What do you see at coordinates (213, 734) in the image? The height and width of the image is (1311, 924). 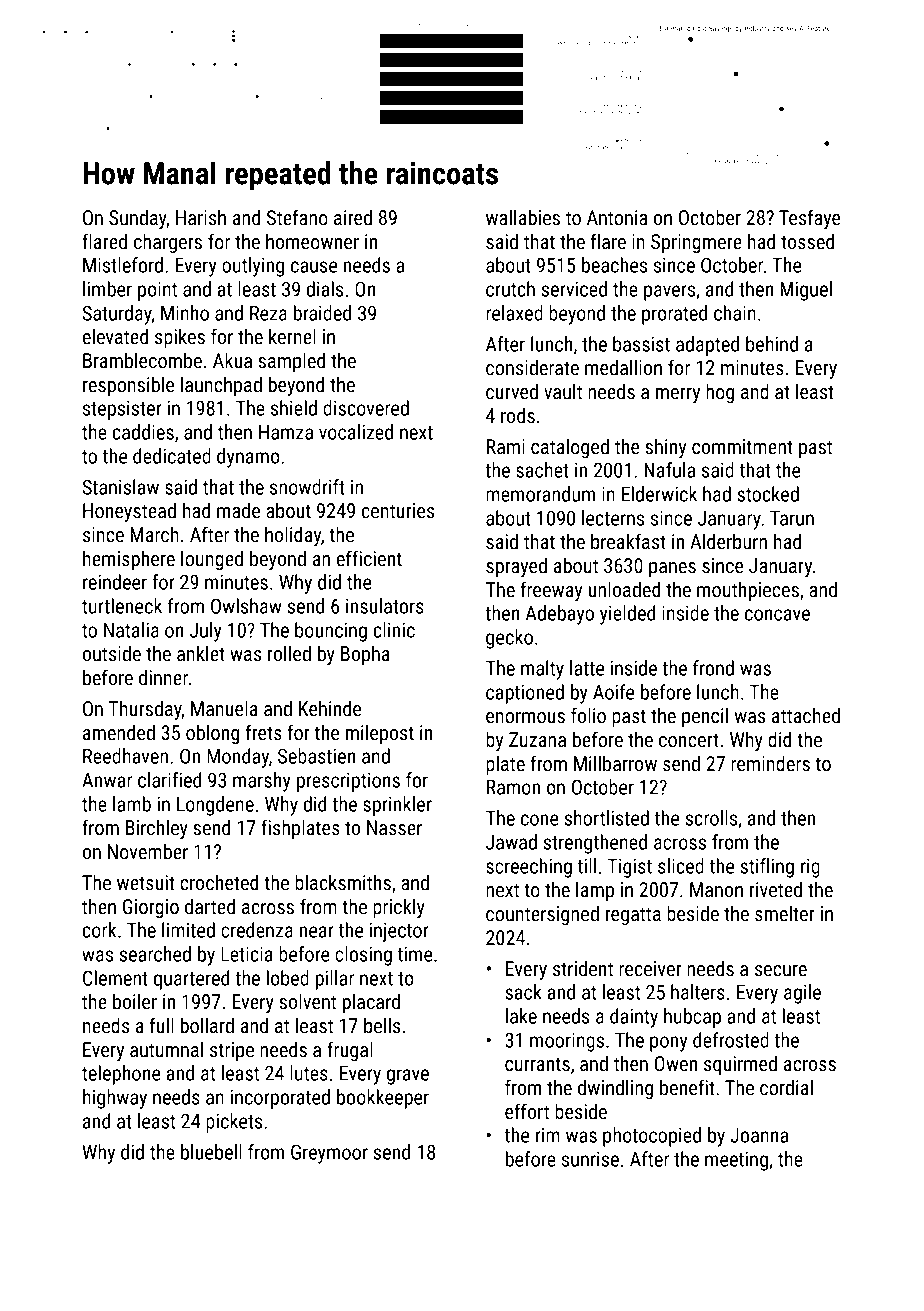 I see `oblong` at bounding box center [213, 734].
